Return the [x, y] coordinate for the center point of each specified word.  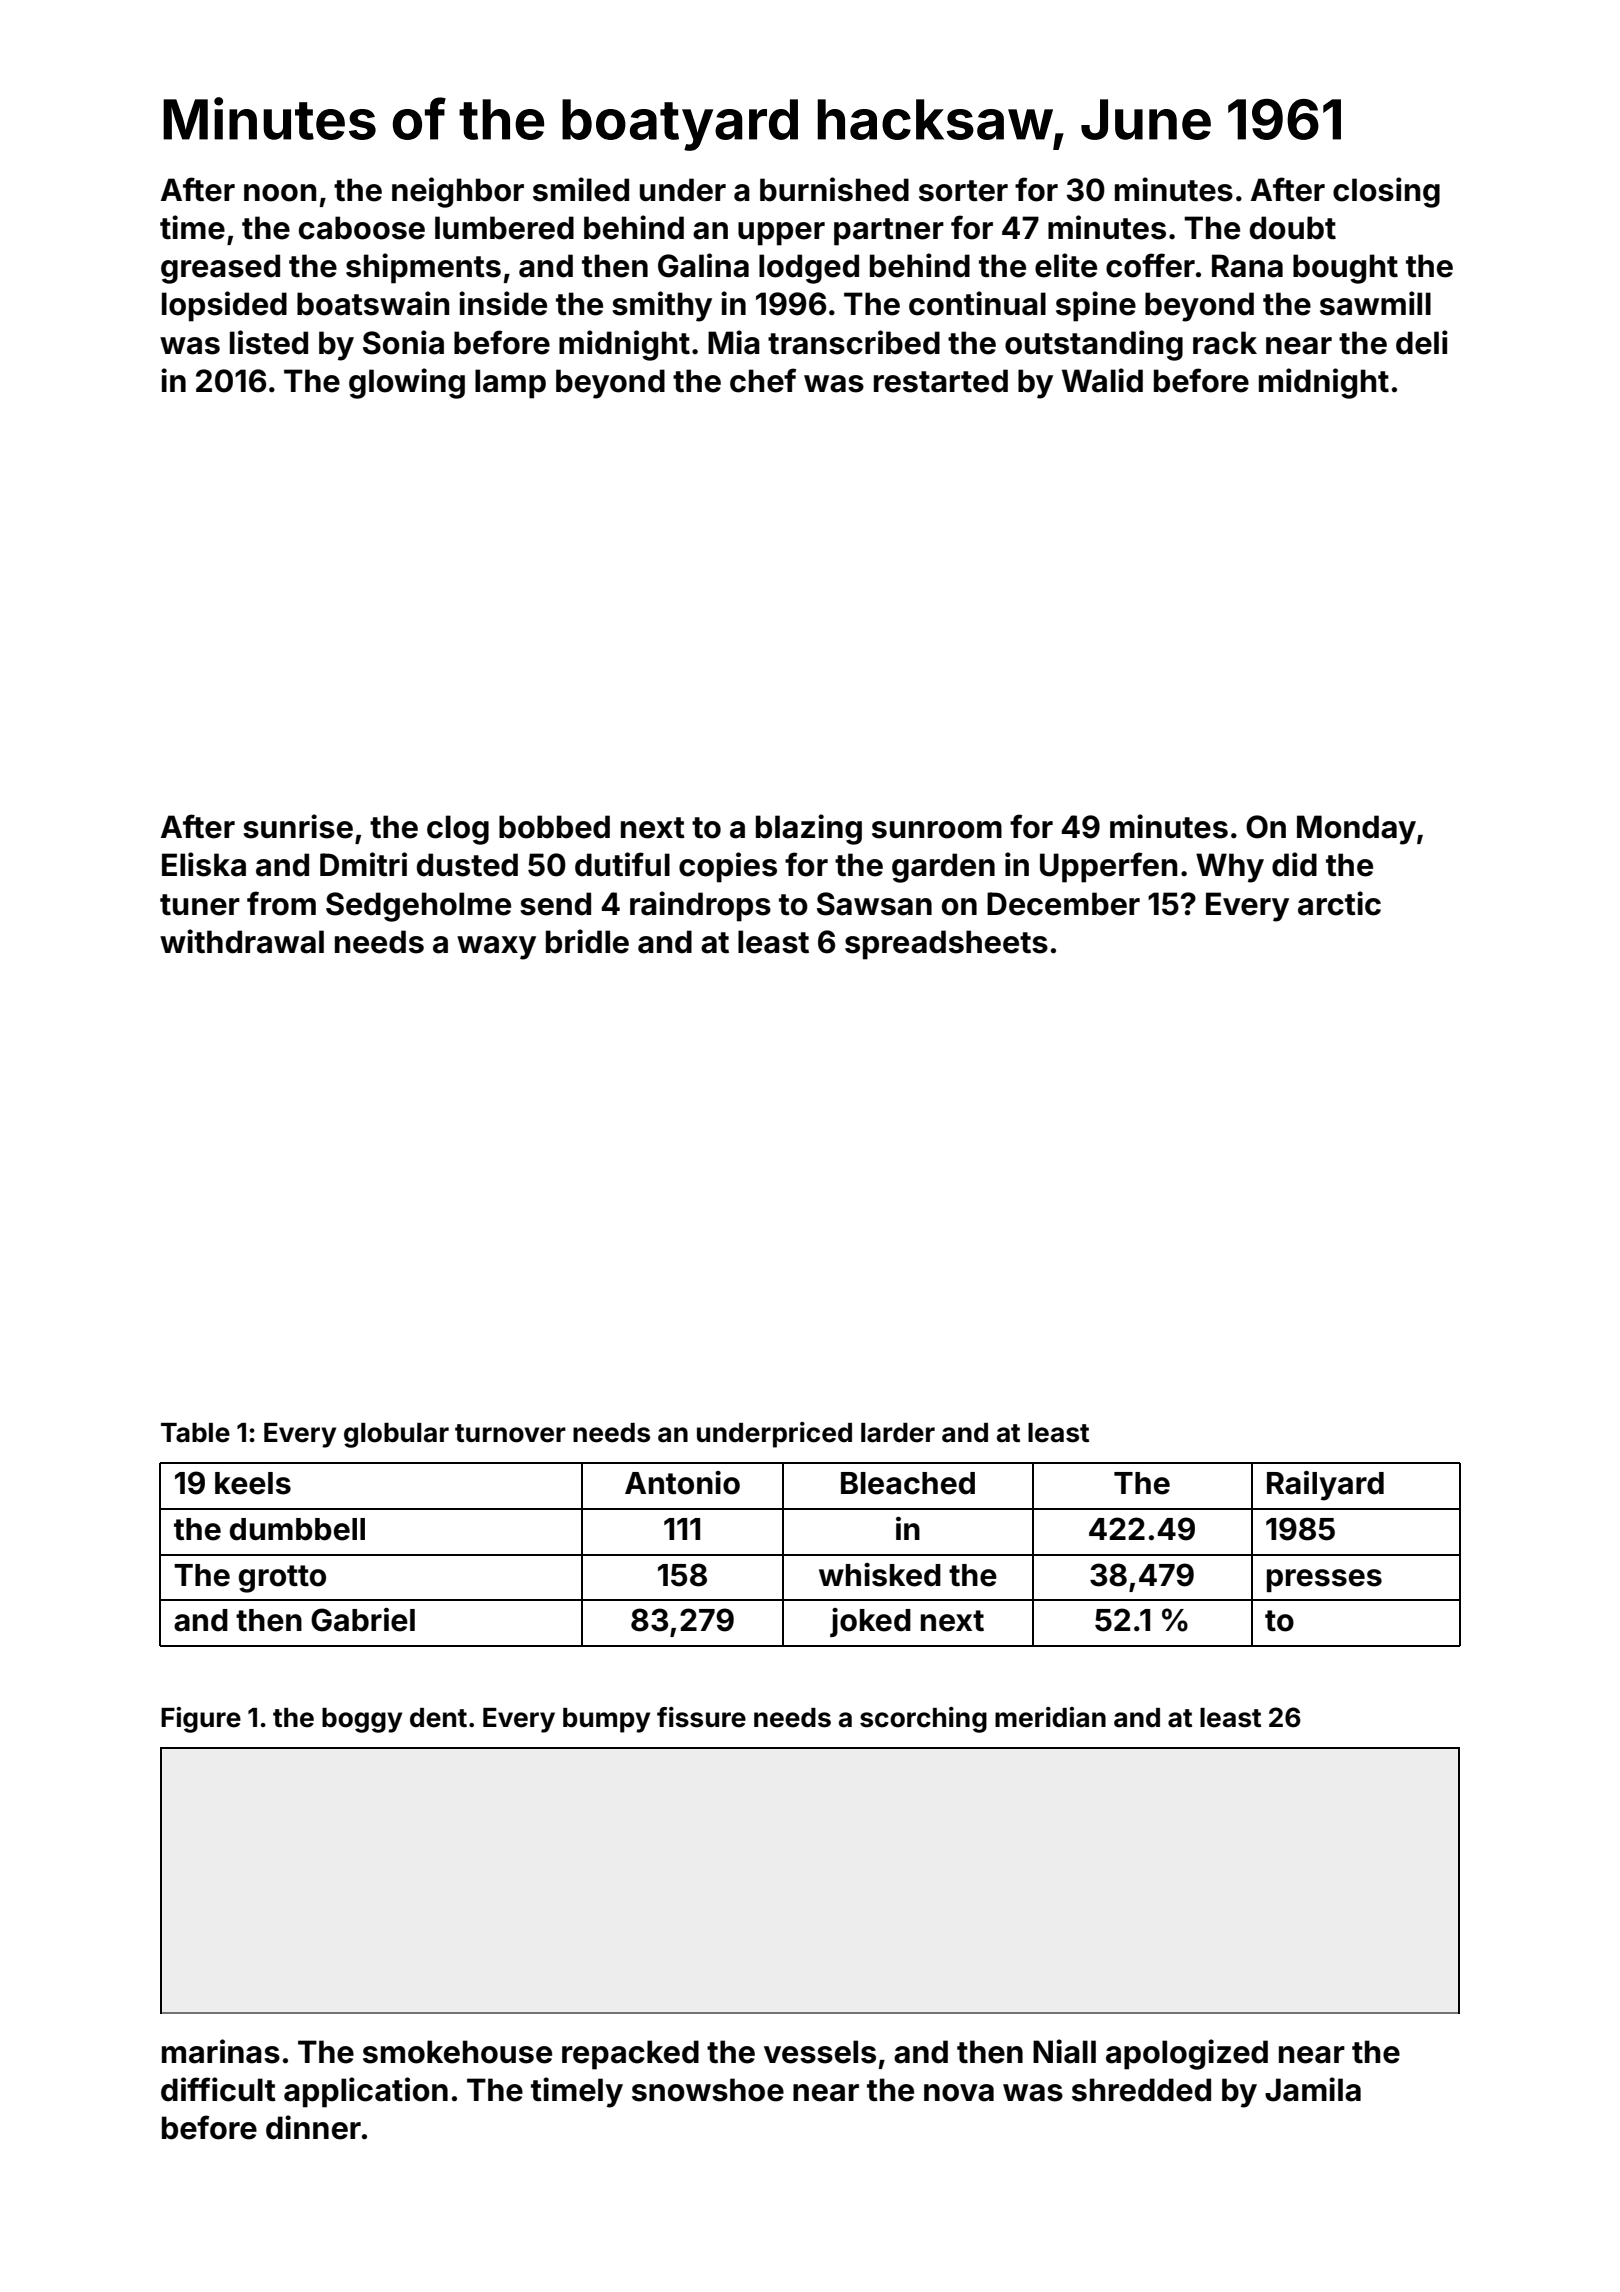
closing [1386, 192]
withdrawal [242, 941]
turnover [510, 1433]
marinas [221, 2051]
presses [1324, 1580]
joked [870, 1622]
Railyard [1325, 1486]
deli [1422, 342]
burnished [834, 189]
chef [763, 380]
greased [220, 269]
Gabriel [363, 1620]
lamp [510, 384]
